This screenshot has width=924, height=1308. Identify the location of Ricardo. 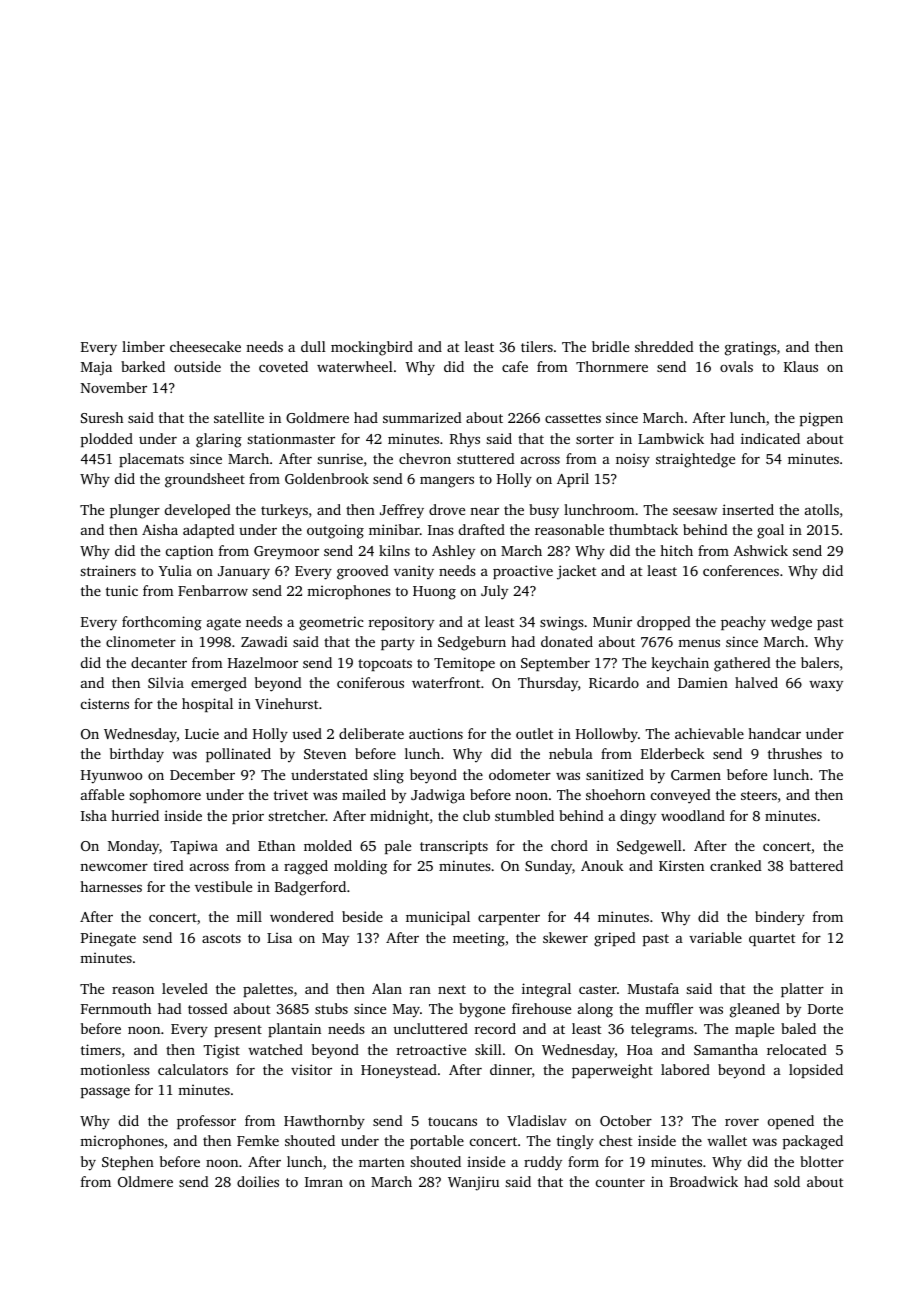
(614, 682).
